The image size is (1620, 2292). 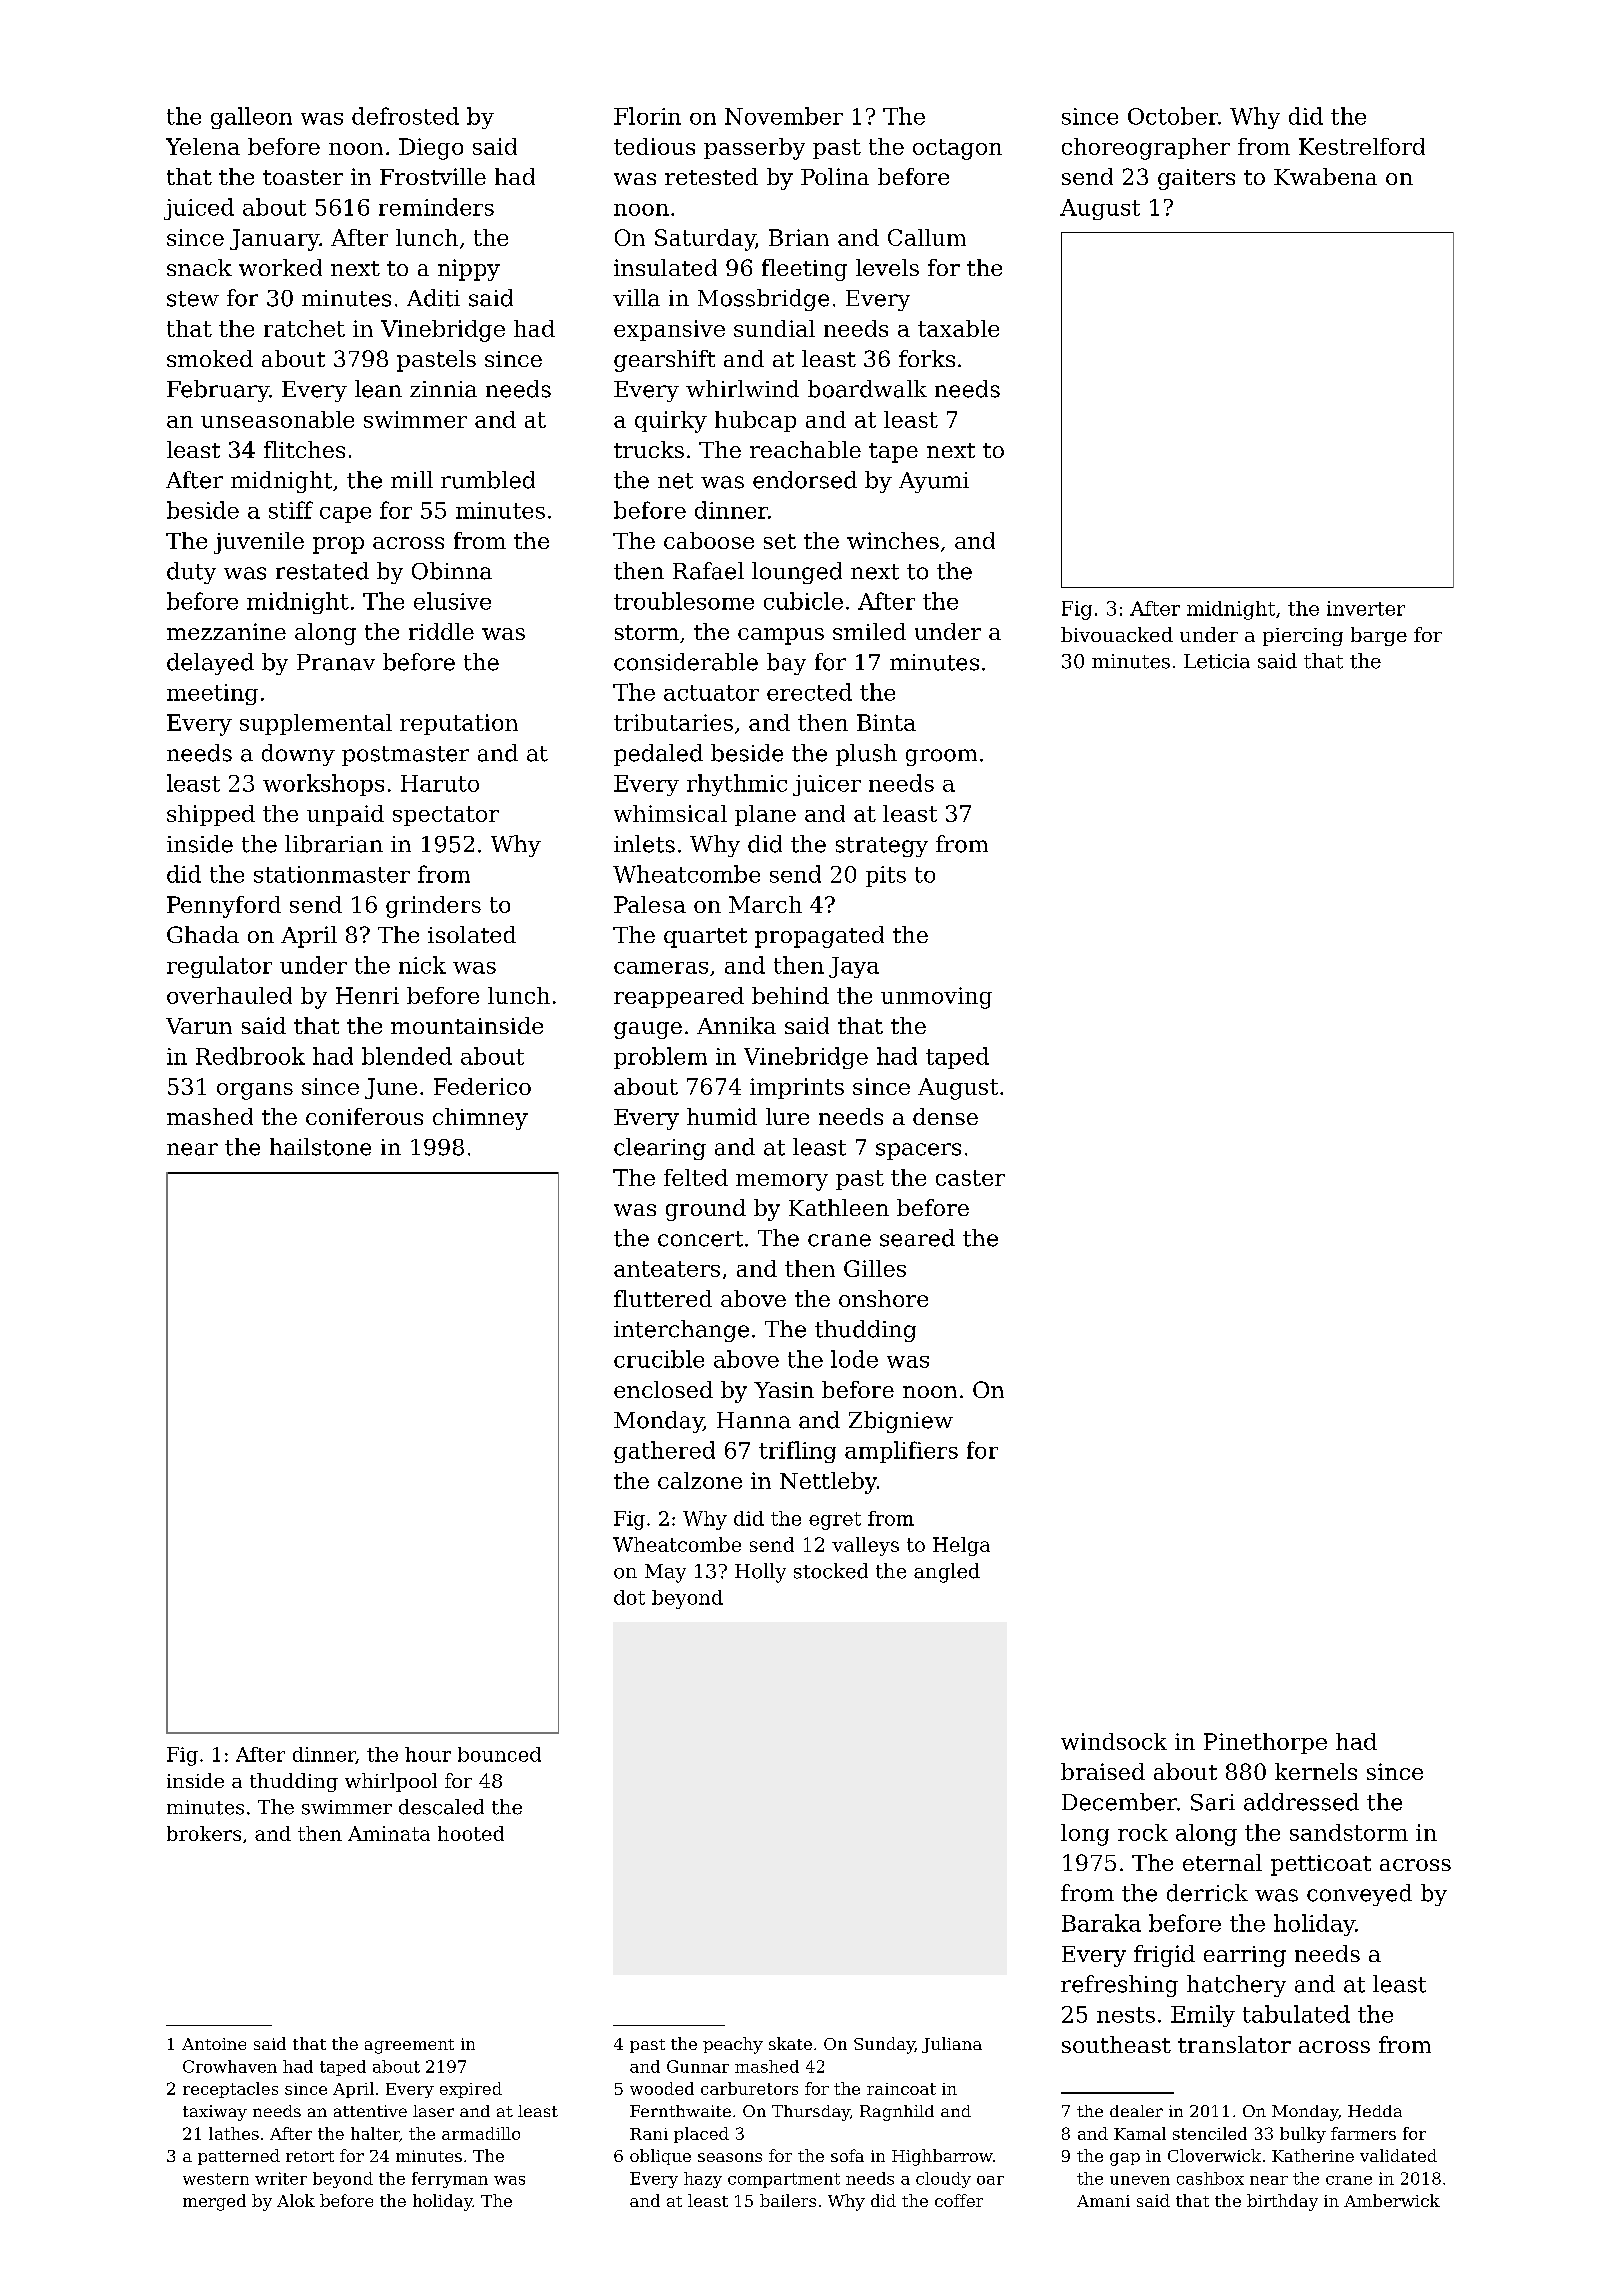 What do you see at coordinates (1379, 636) in the document?
I see `barge` at bounding box center [1379, 636].
